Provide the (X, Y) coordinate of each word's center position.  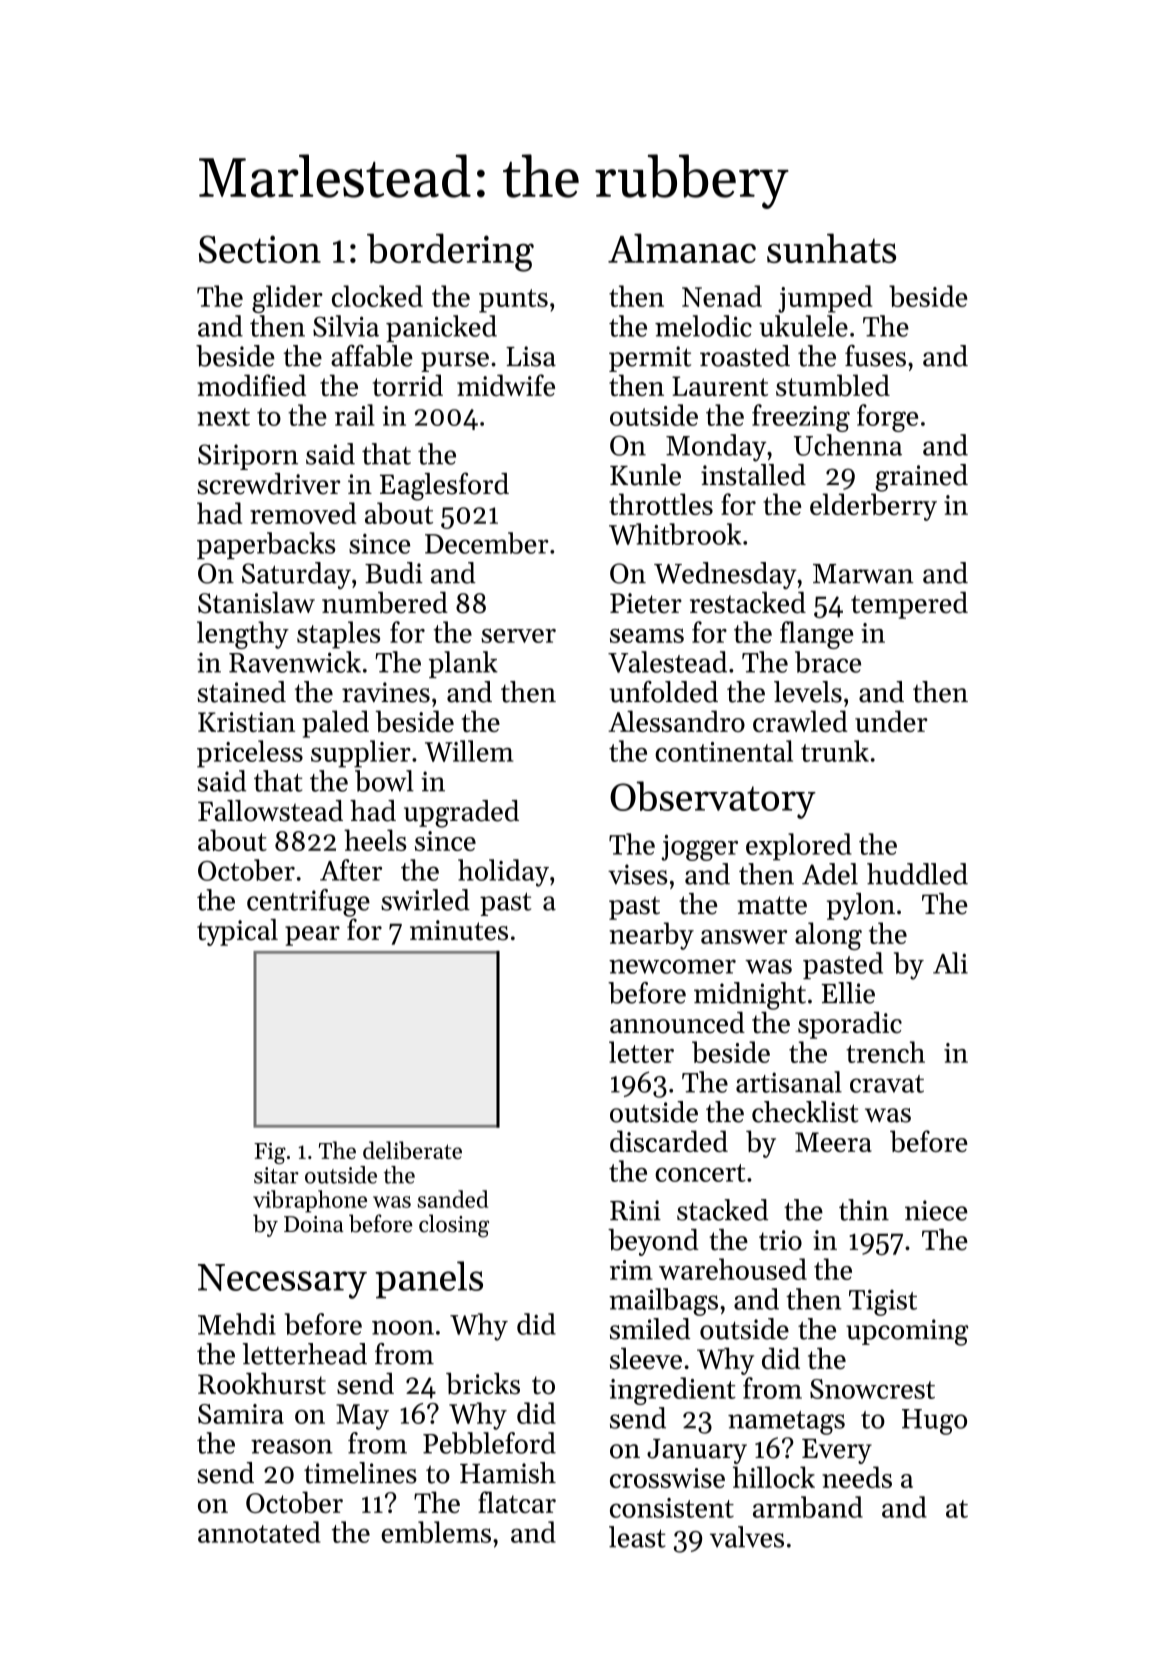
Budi (394, 573)
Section (260, 249)
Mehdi (237, 1324)
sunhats (831, 248)
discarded (669, 1141)
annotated (259, 1532)
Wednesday (725, 575)
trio (780, 1240)
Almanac (682, 248)
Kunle (645, 475)
